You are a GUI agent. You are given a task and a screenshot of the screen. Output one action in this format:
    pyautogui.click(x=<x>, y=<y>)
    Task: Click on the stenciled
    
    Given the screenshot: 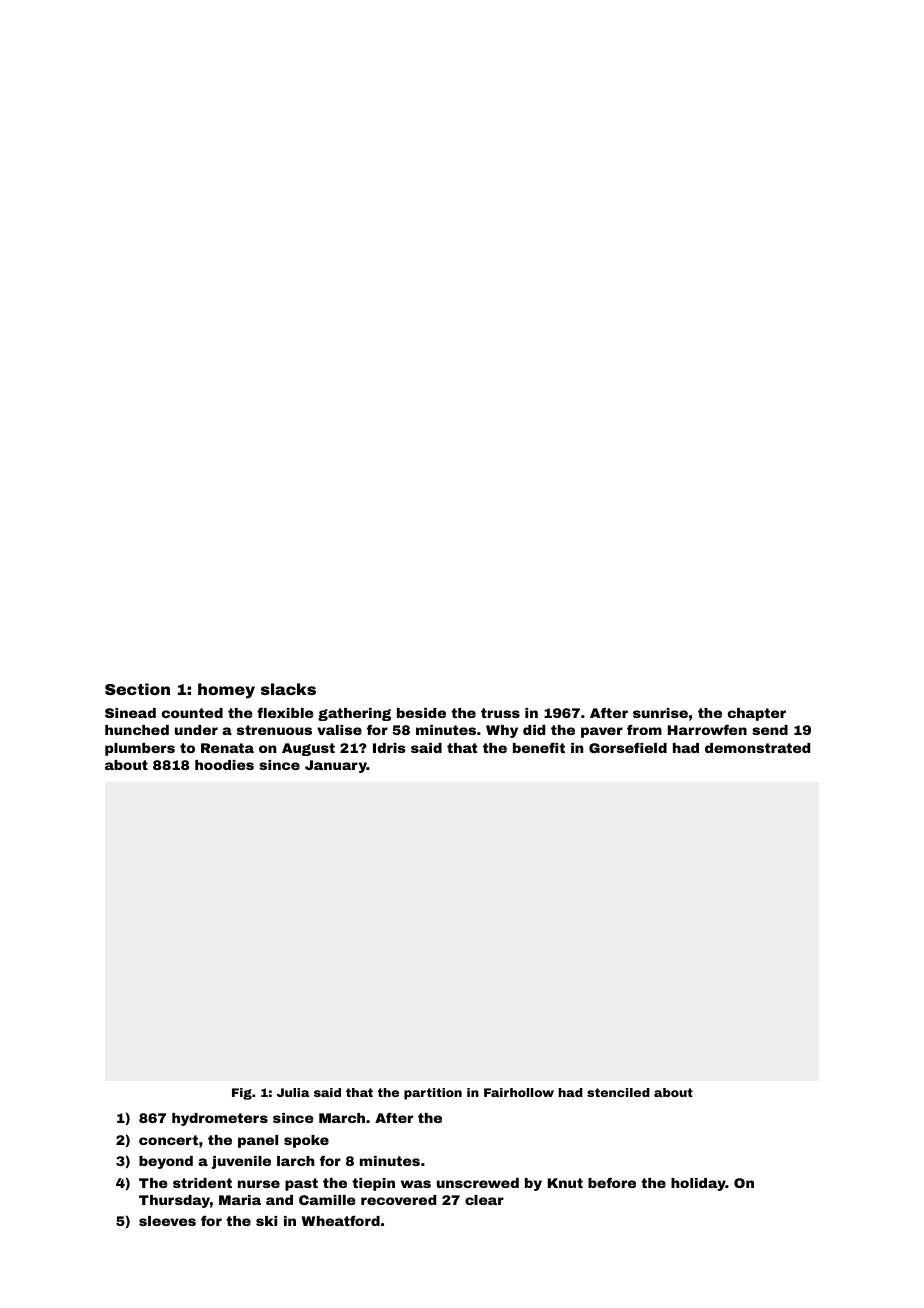 What is the action you would take?
    pyautogui.click(x=618, y=1092)
